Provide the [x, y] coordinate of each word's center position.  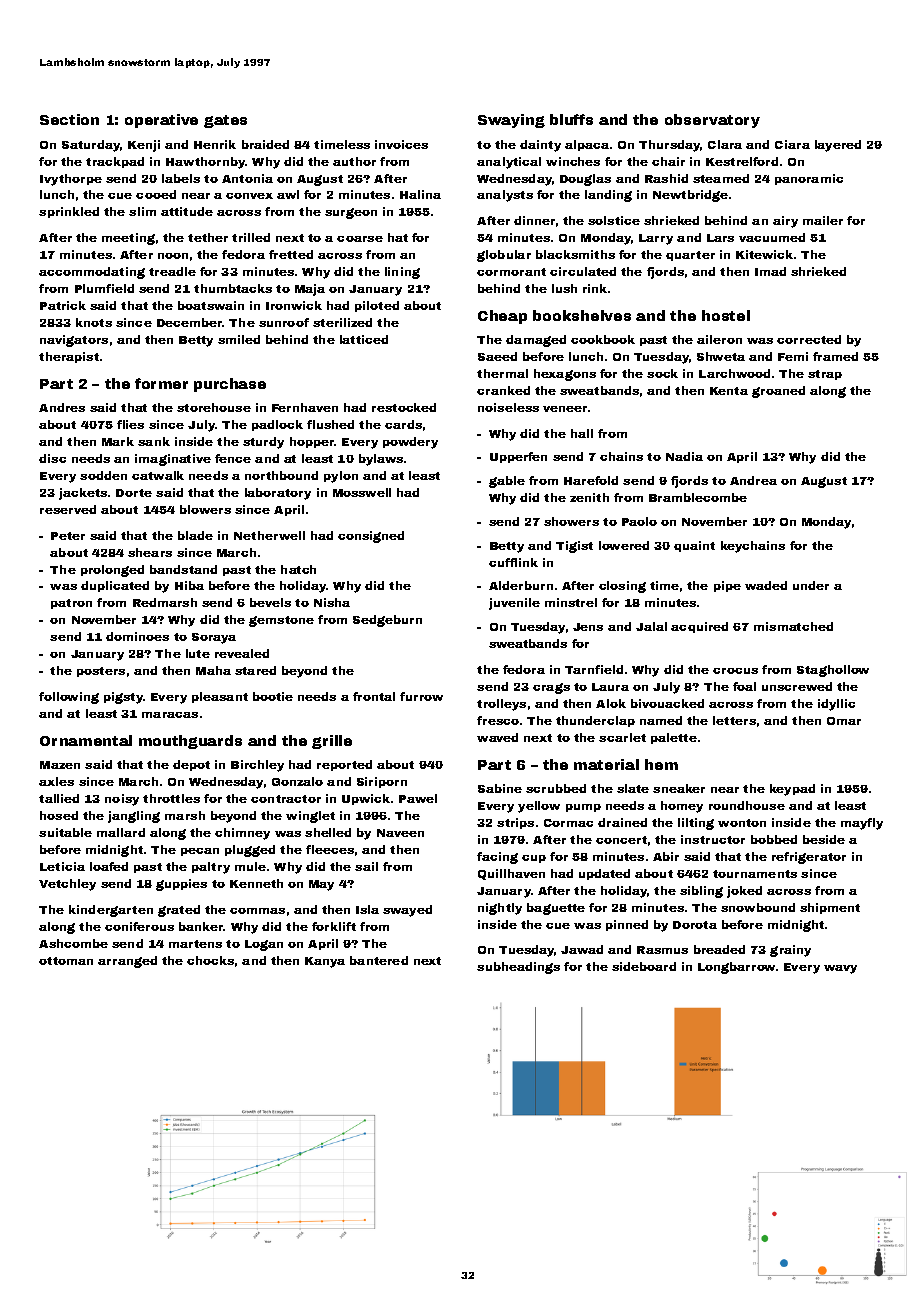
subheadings [518, 968]
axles [56, 781]
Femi [793, 356]
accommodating [92, 273]
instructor [713, 839]
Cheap [502, 317]
